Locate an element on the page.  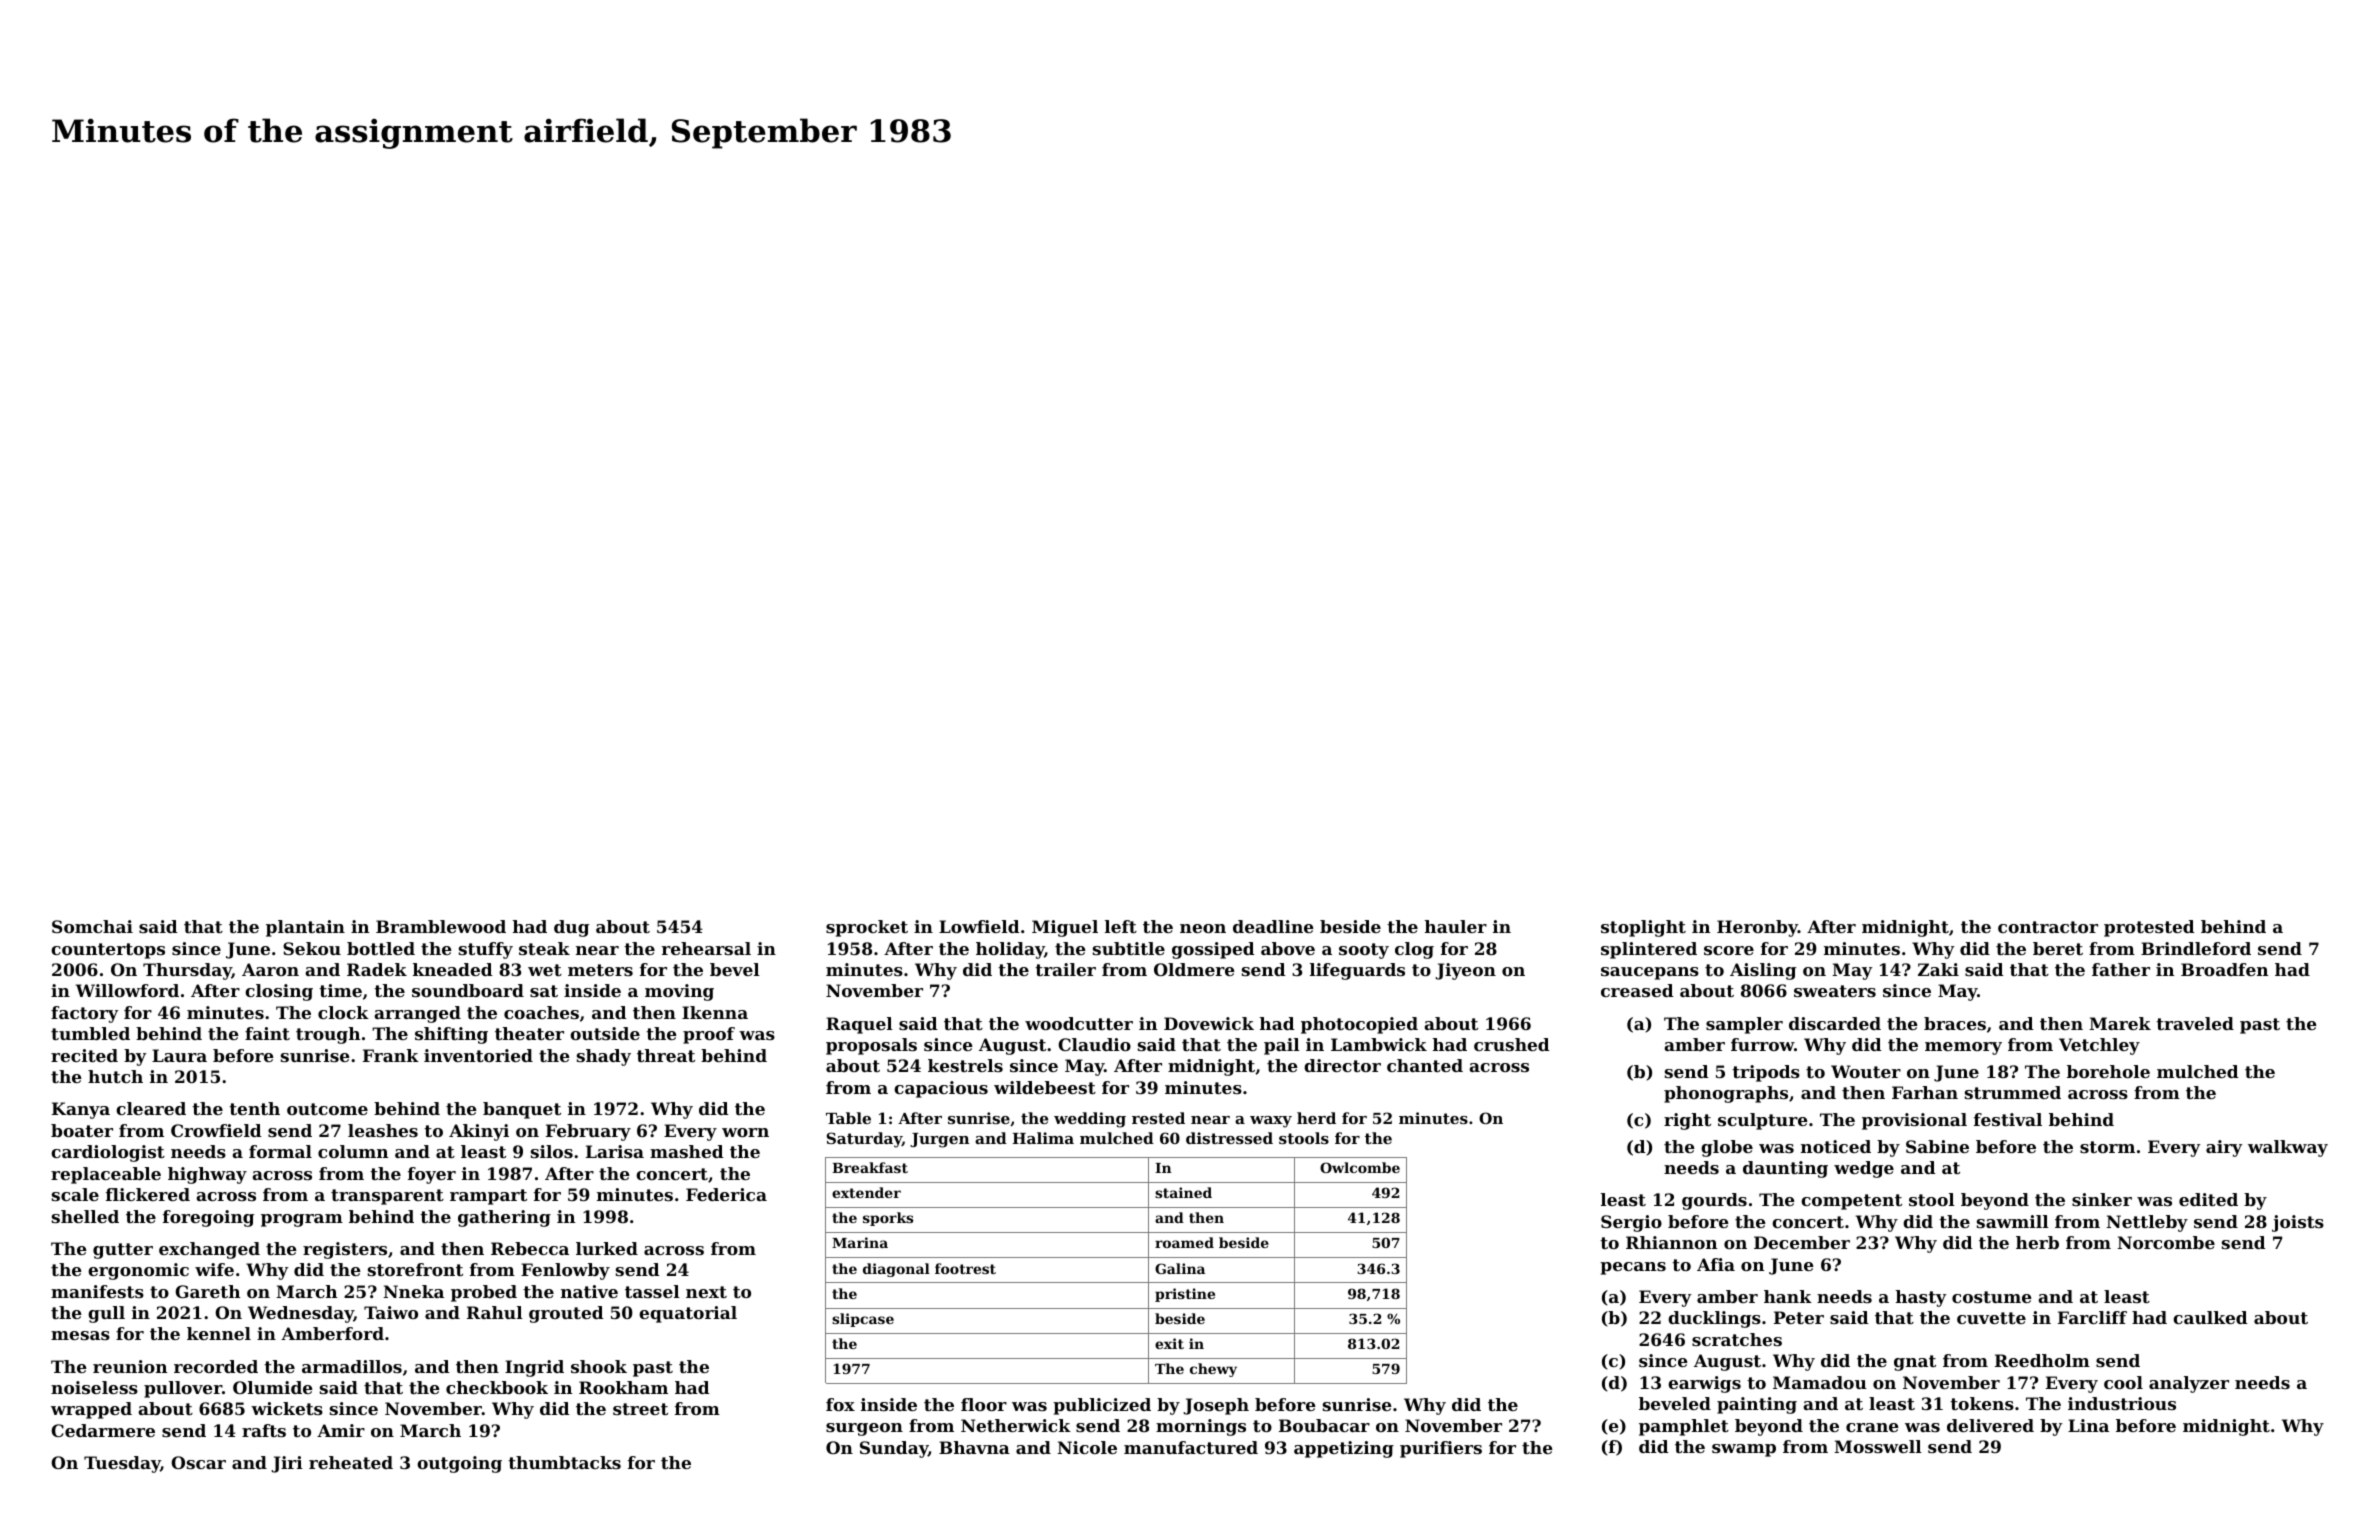
analyzer is located at coordinates (2189, 1384).
